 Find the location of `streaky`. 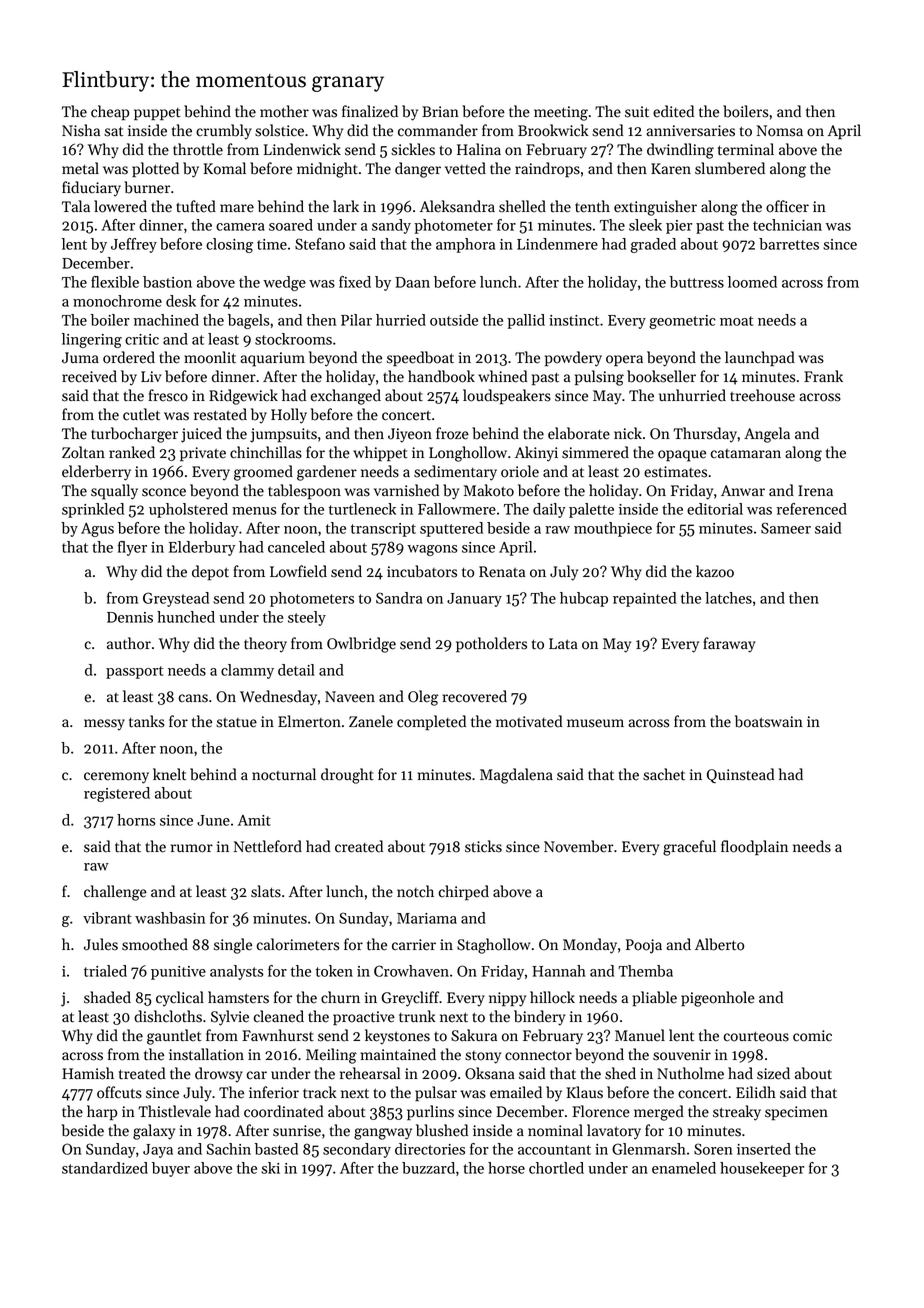

streaky is located at coordinates (737, 1113).
